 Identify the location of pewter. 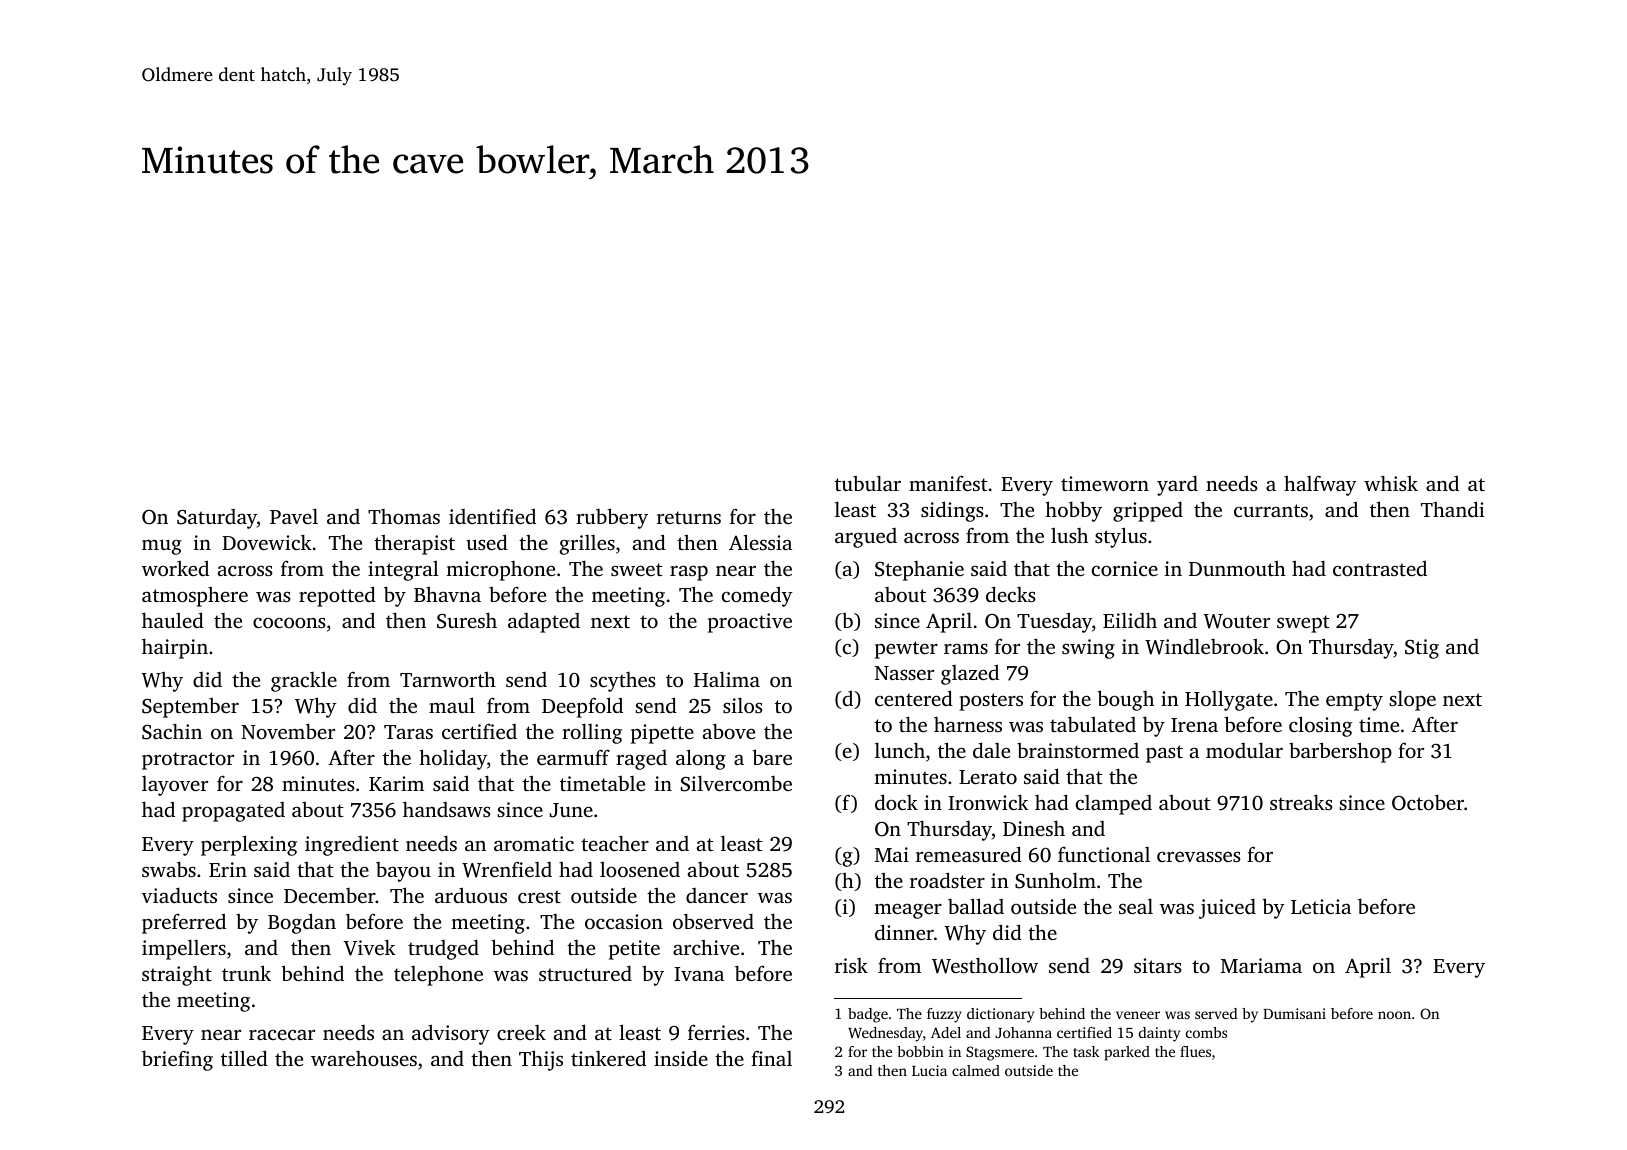
(906, 650).
